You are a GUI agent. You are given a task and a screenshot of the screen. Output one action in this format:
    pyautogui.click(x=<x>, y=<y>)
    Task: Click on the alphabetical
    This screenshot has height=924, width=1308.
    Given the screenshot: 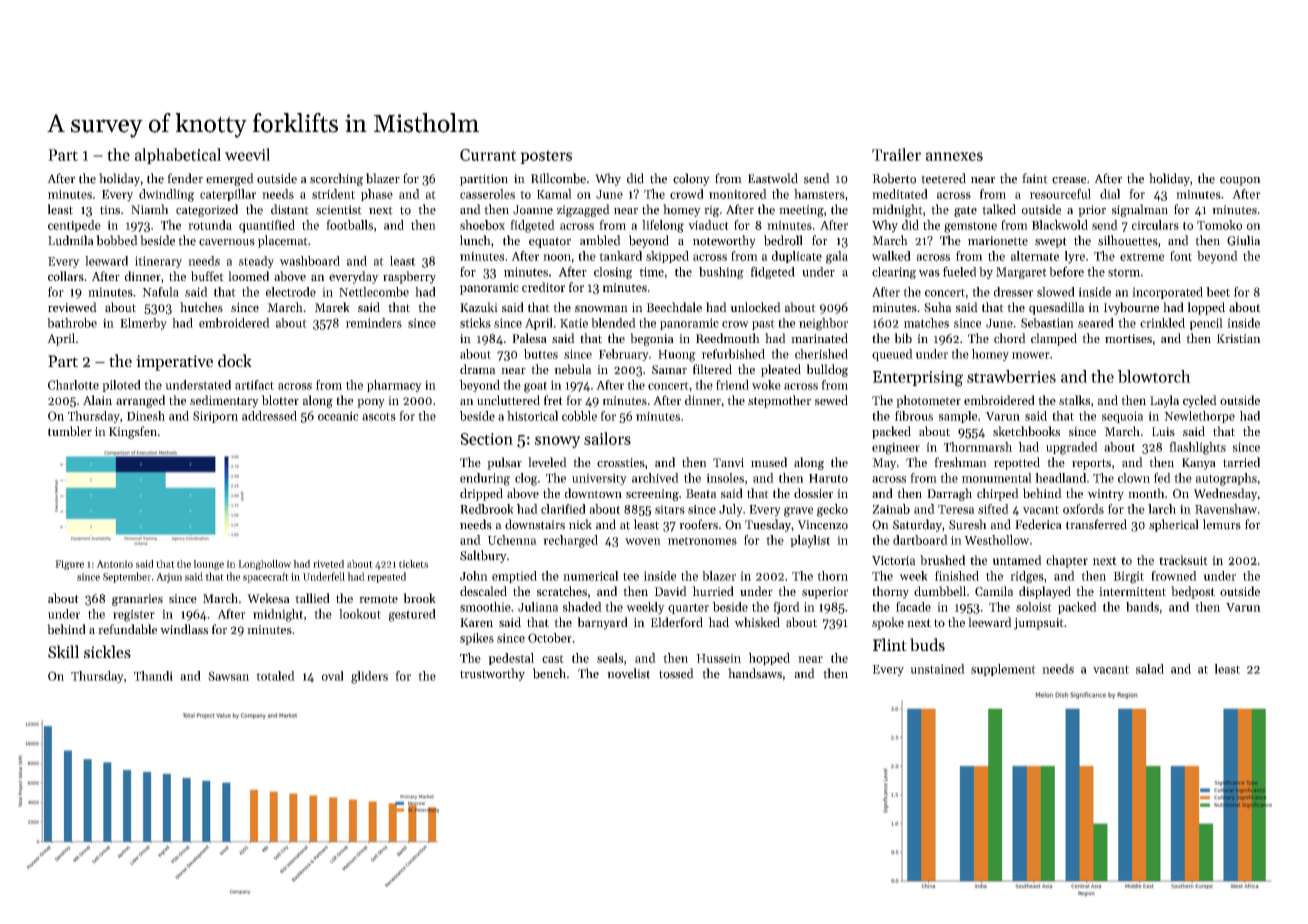 What is the action you would take?
    pyautogui.click(x=178, y=156)
